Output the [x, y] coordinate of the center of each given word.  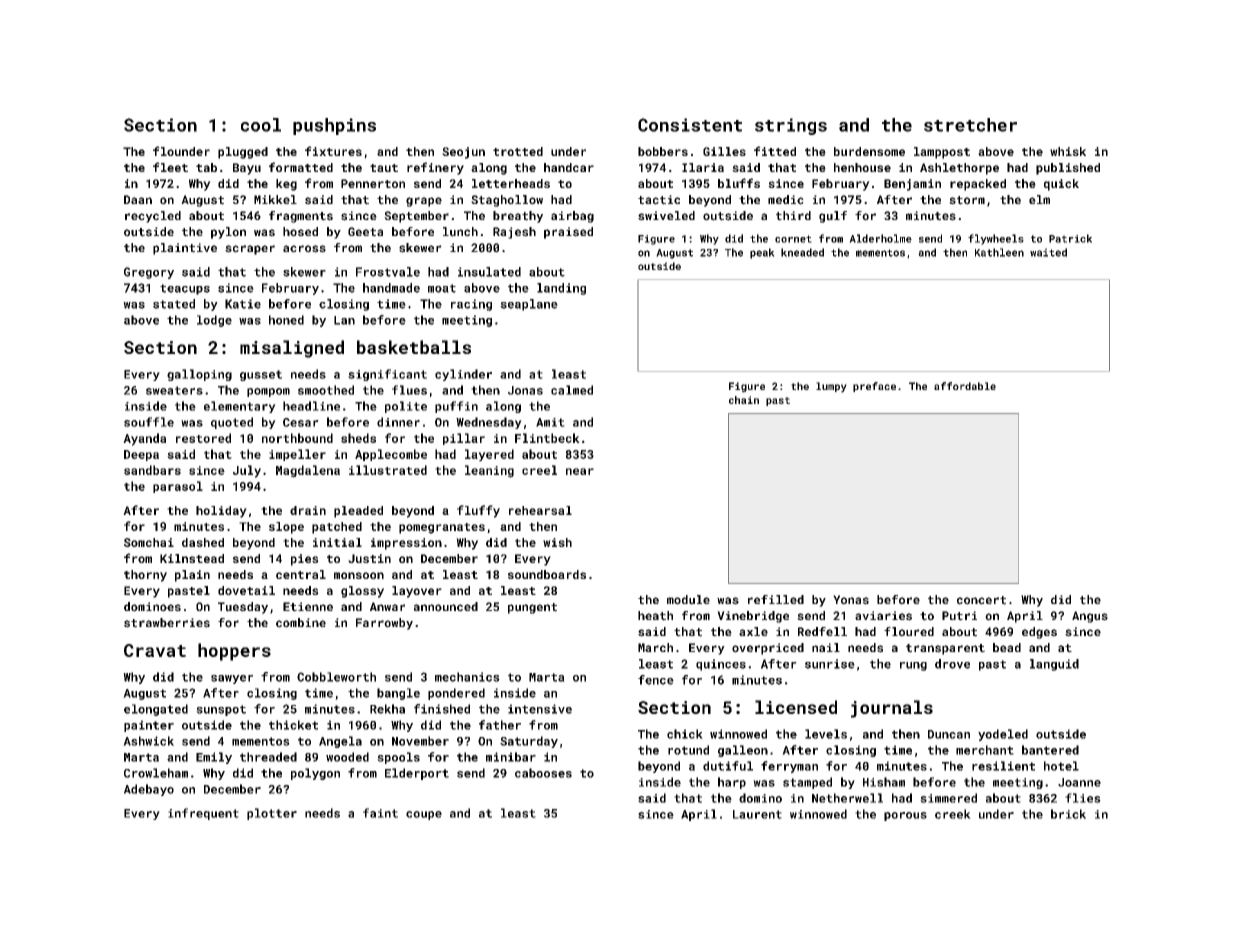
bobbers [663, 151]
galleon [743, 751]
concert [981, 600]
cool [261, 125]
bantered [1050, 750]
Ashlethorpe [959, 169]
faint [380, 813]
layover [417, 592]
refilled [776, 599]
